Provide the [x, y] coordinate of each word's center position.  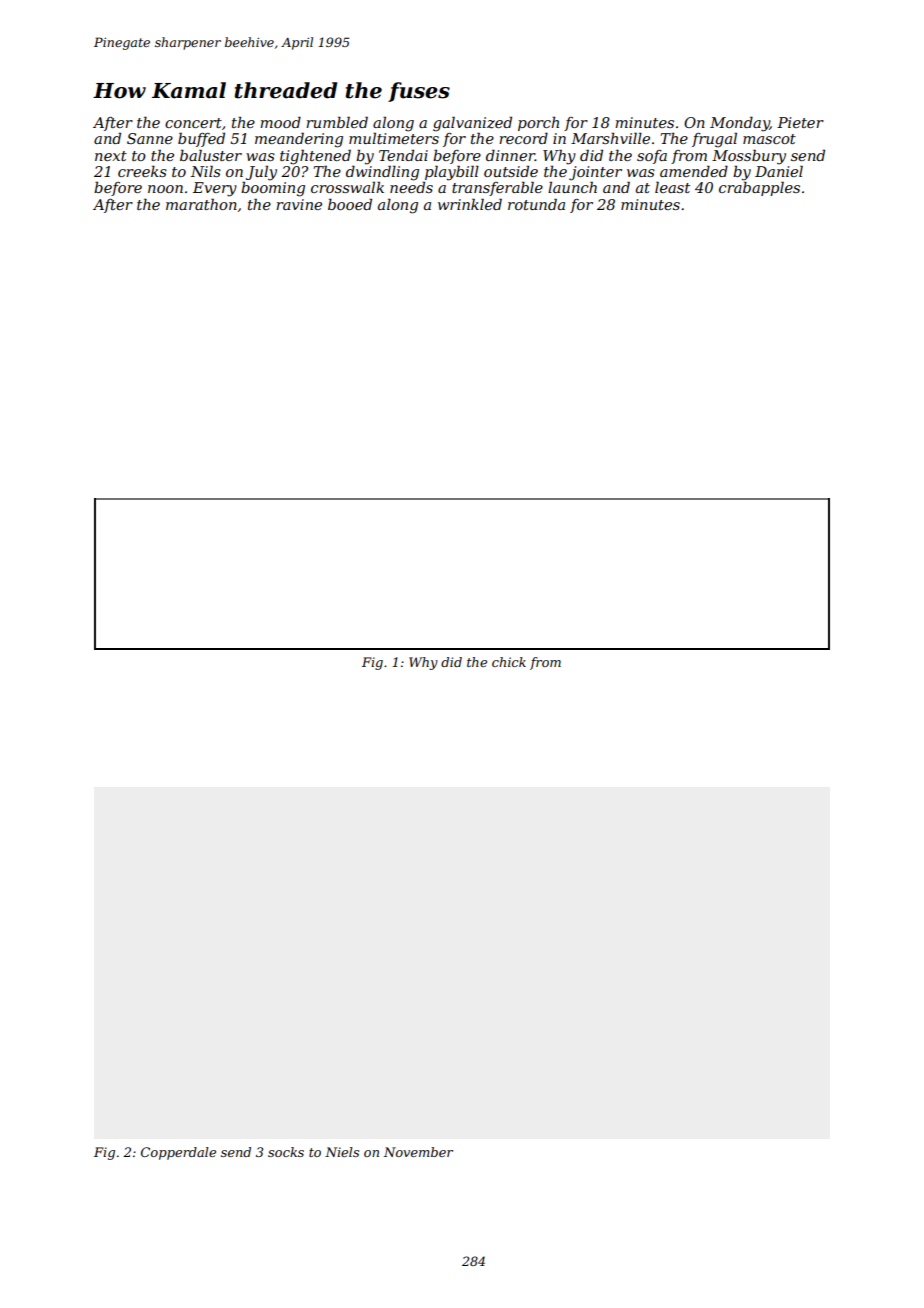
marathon [201, 204]
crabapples [759, 188]
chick [509, 662]
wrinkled [470, 204]
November [418, 1152]
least [672, 187]
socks [286, 1152]
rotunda [536, 204]
